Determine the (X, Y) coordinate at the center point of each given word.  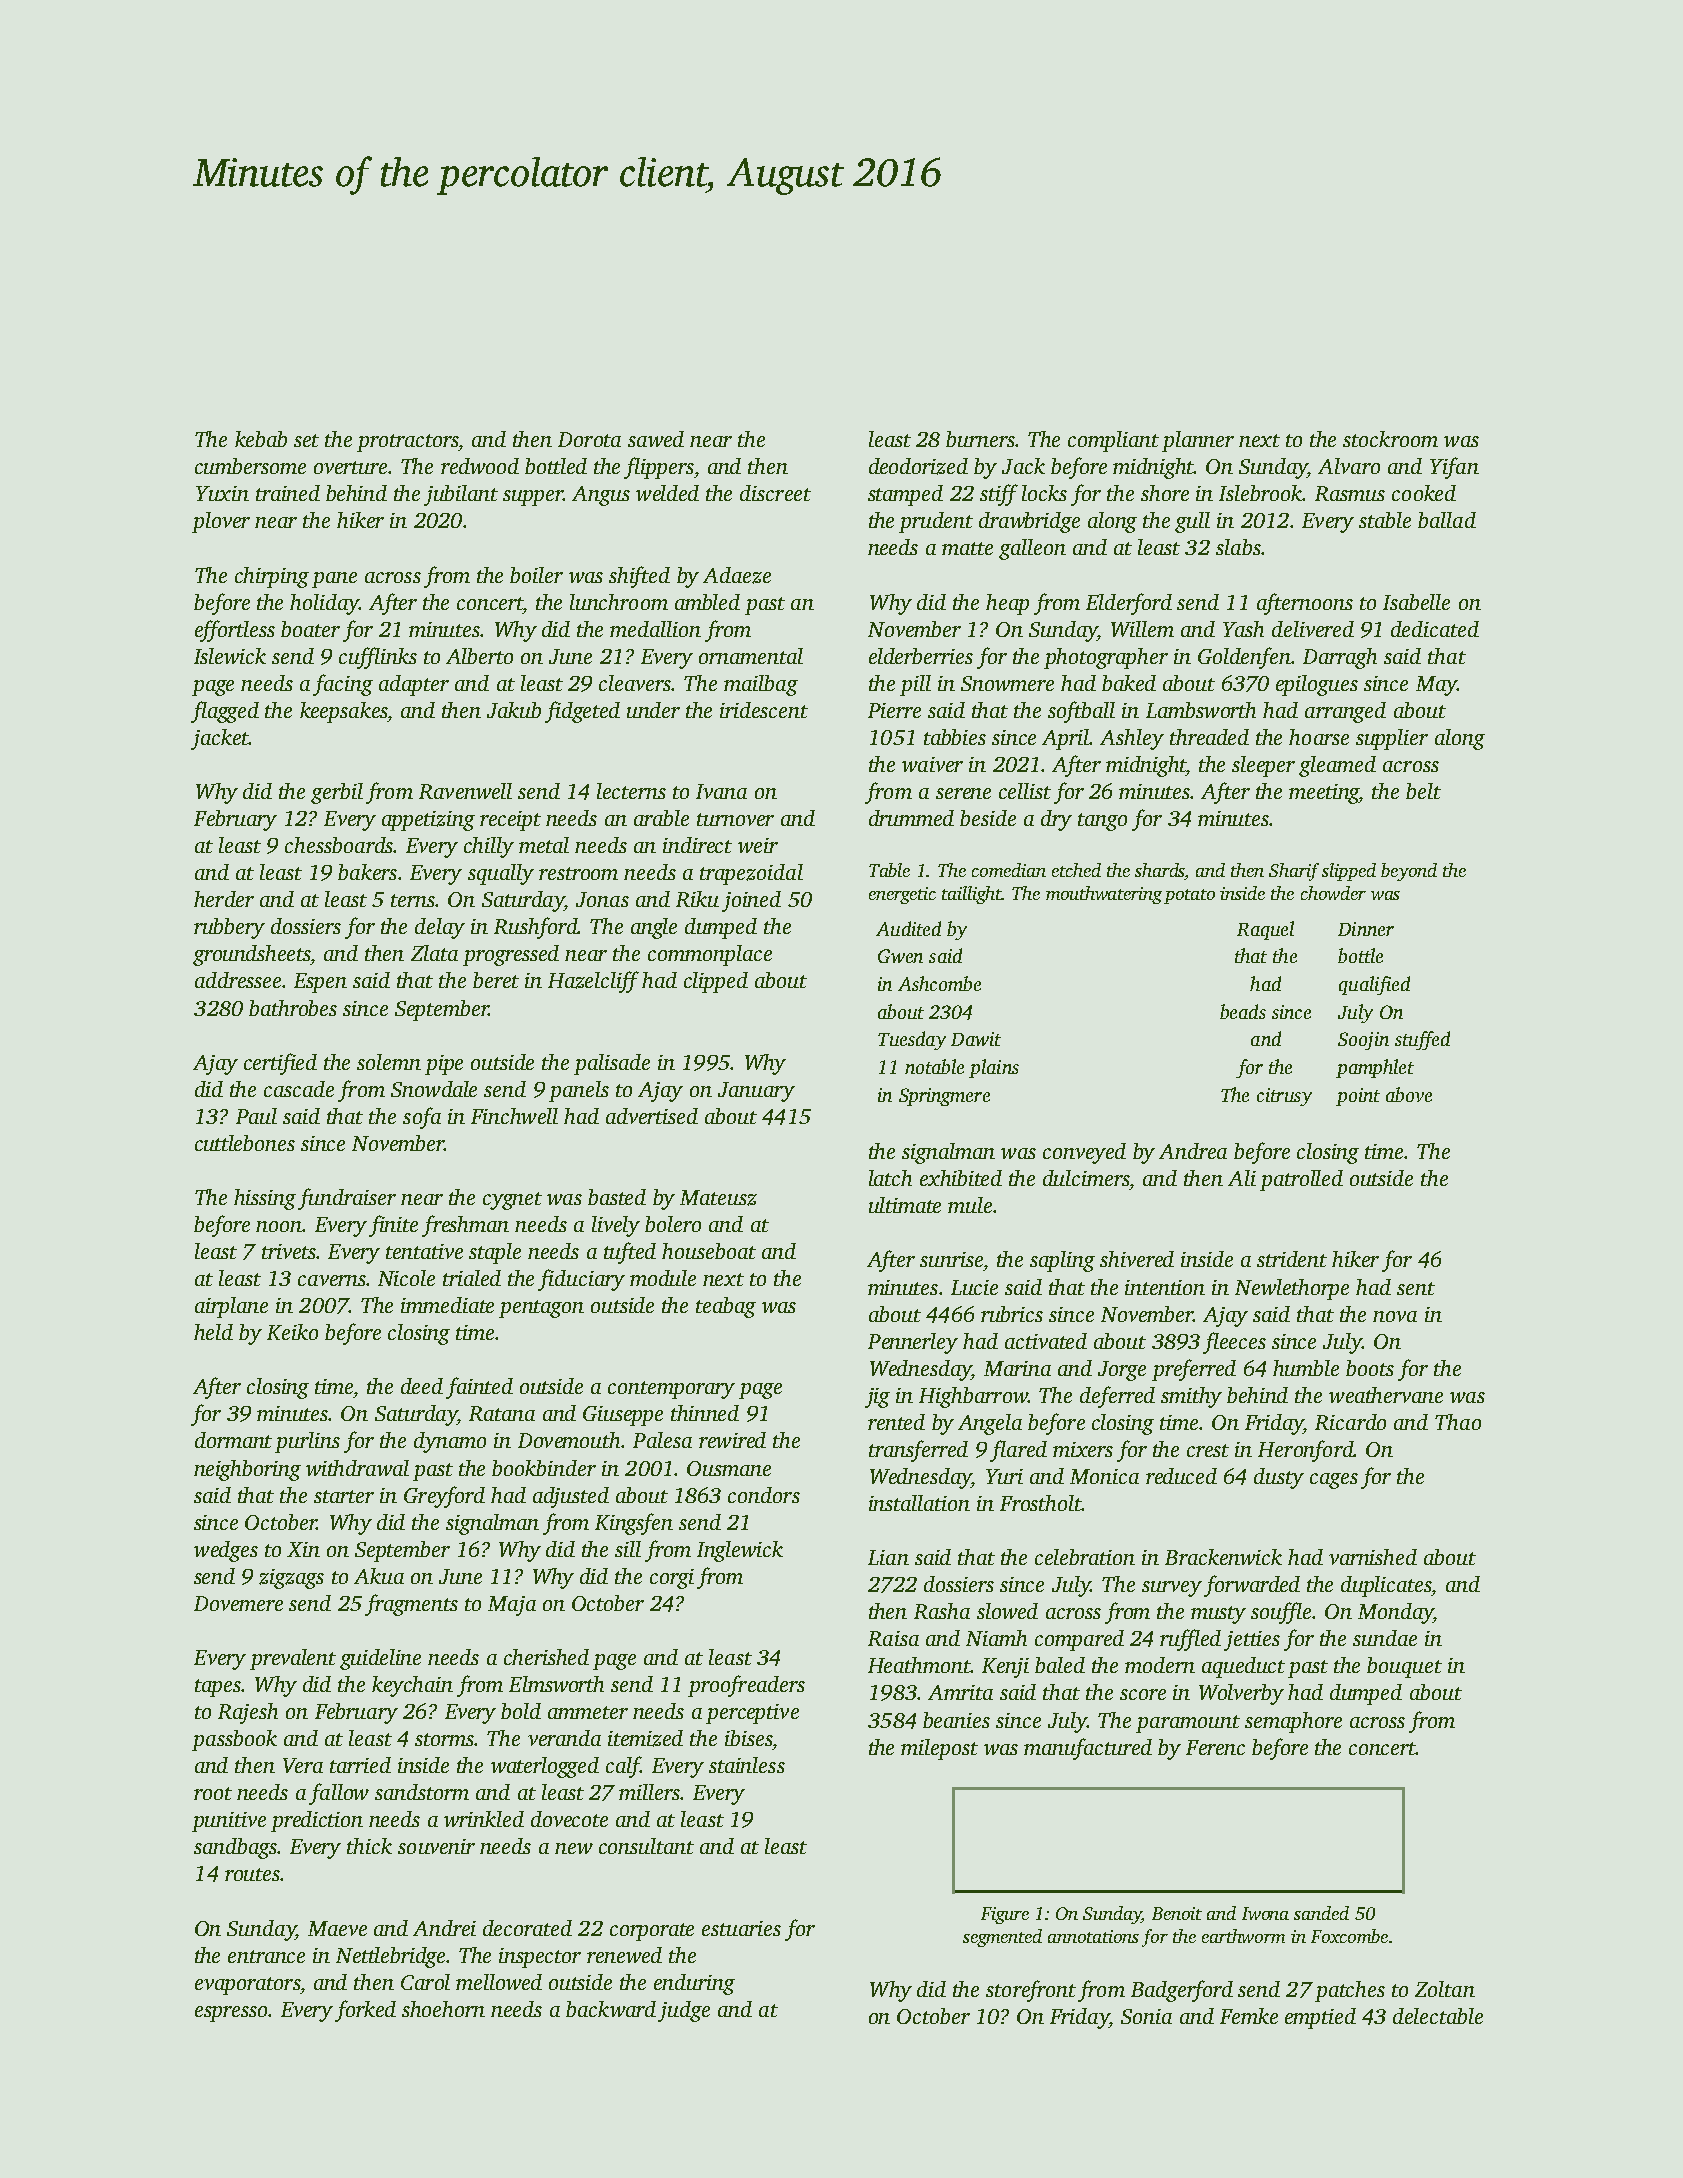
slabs (1238, 547)
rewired (732, 1440)
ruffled (1190, 1640)
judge (684, 2011)
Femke (1249, 2016)
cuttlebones (245, 1143)
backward (611, 2009)
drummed (911, 818)
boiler (536, 575)
